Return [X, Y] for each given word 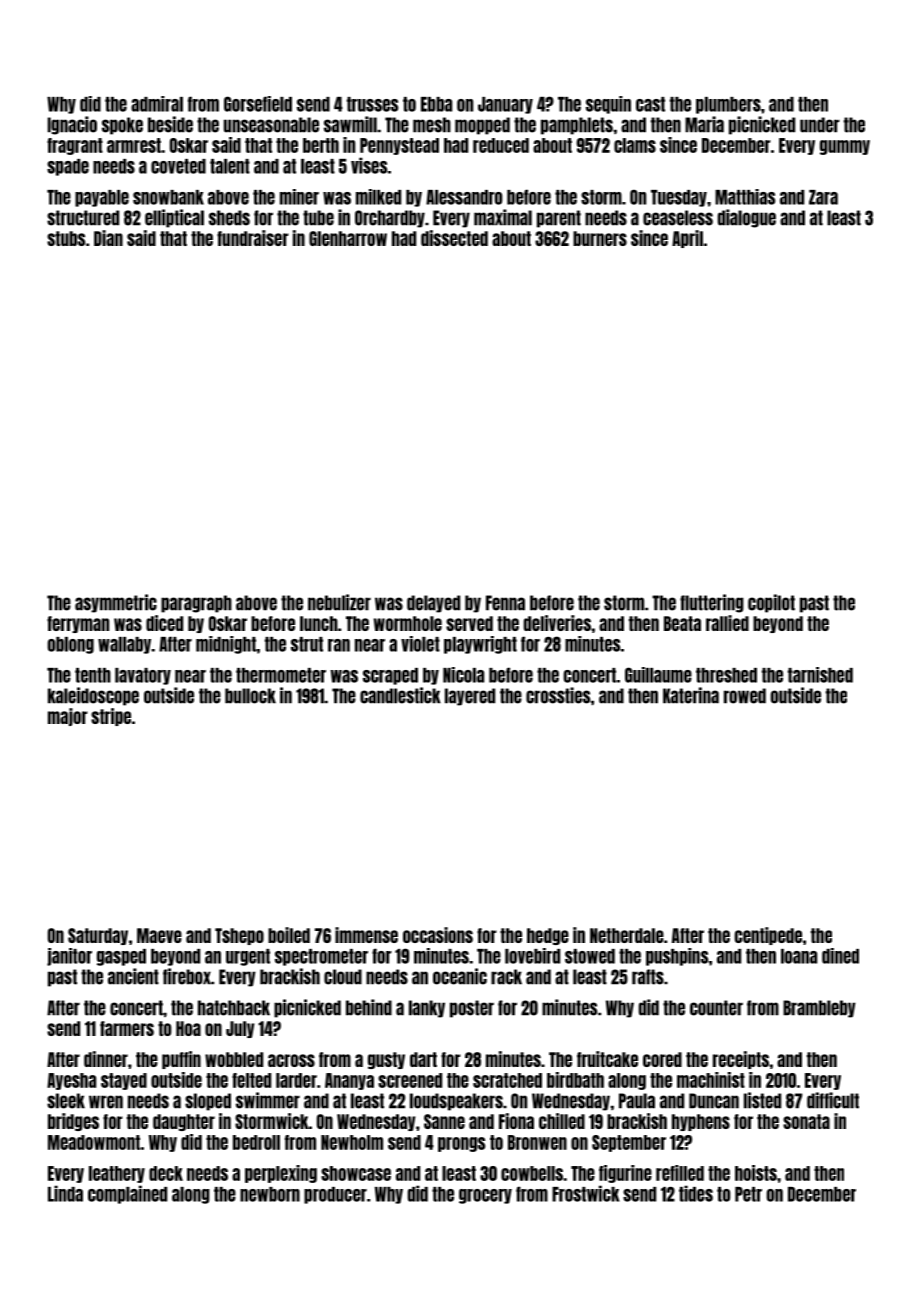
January [505, 105]
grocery [485, 1196]
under [820, 125]
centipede [768, 936]
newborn [270, 1194]
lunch [319, 623]
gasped [121, 957]
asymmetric [116, 603]
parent [559, 219]
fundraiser [253, 238]
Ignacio [72, 125]
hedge [548, 936]
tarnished [820, 675]
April [687, 239]
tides [696, 1193]
